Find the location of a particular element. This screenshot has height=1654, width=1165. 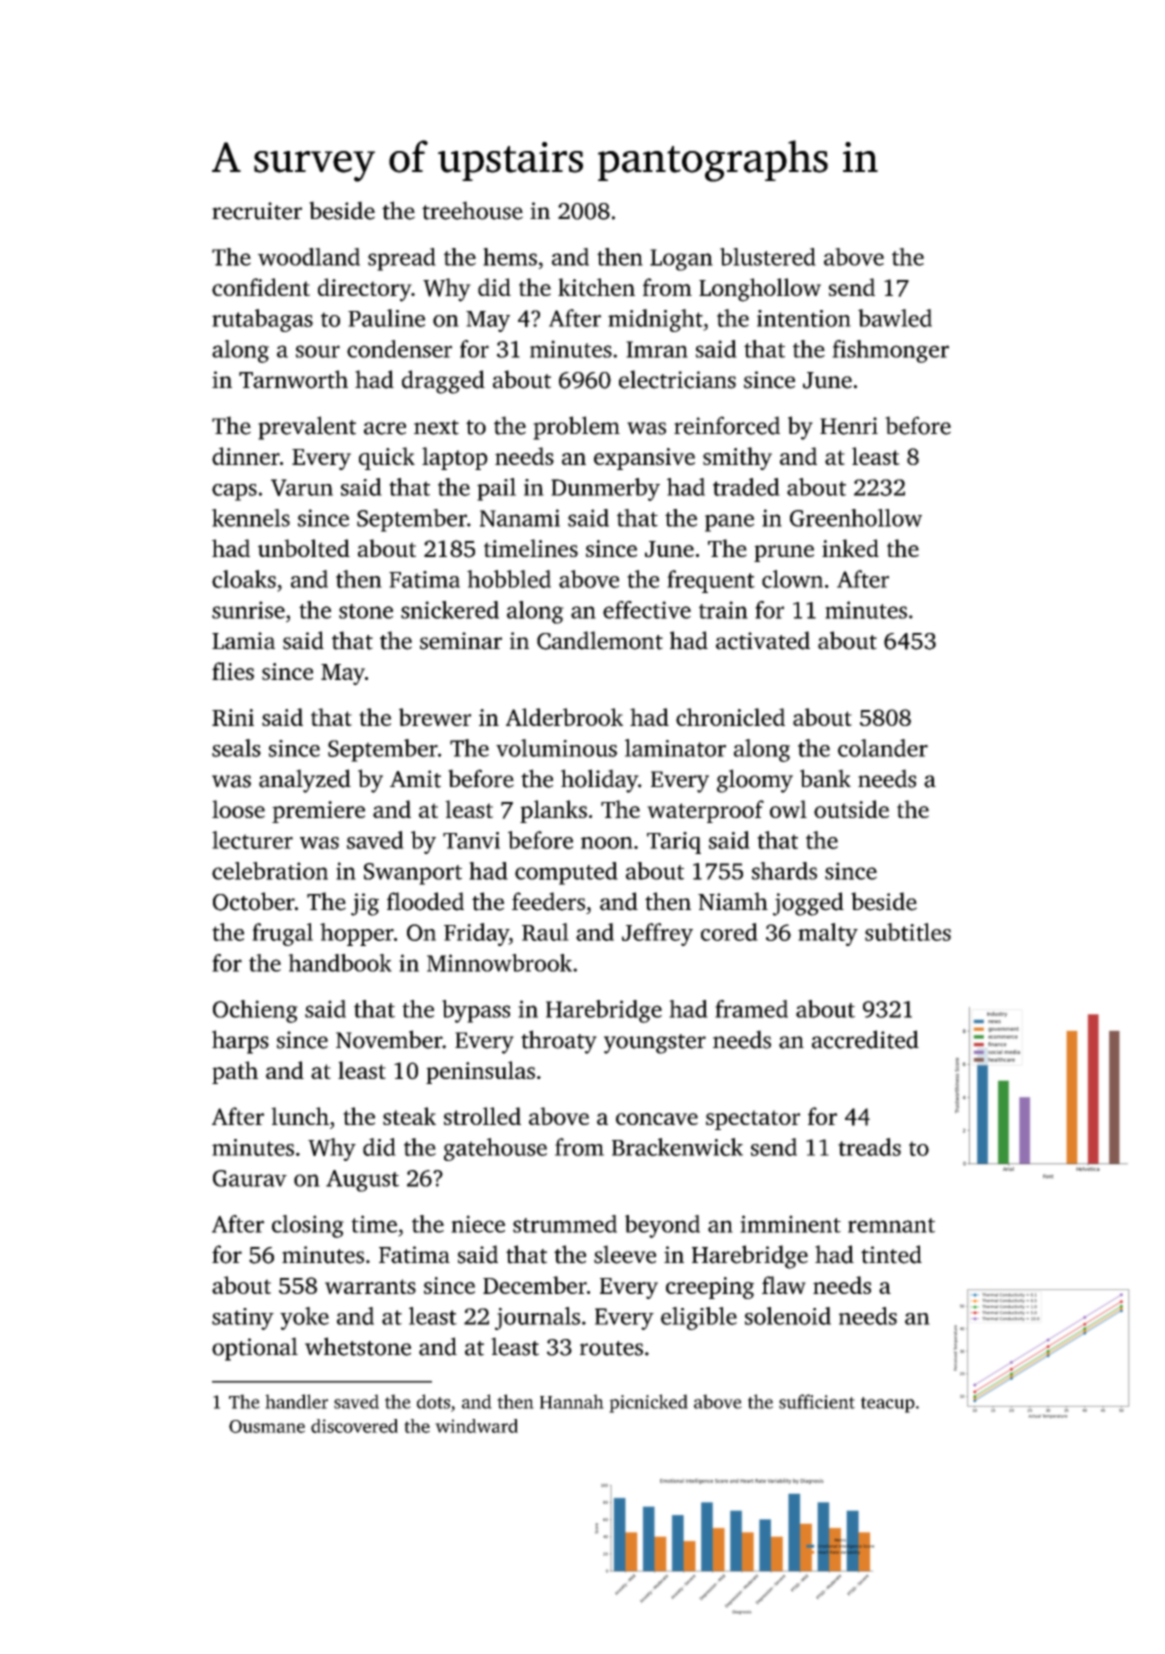

flaw is located at coordinates (784, 1285).
